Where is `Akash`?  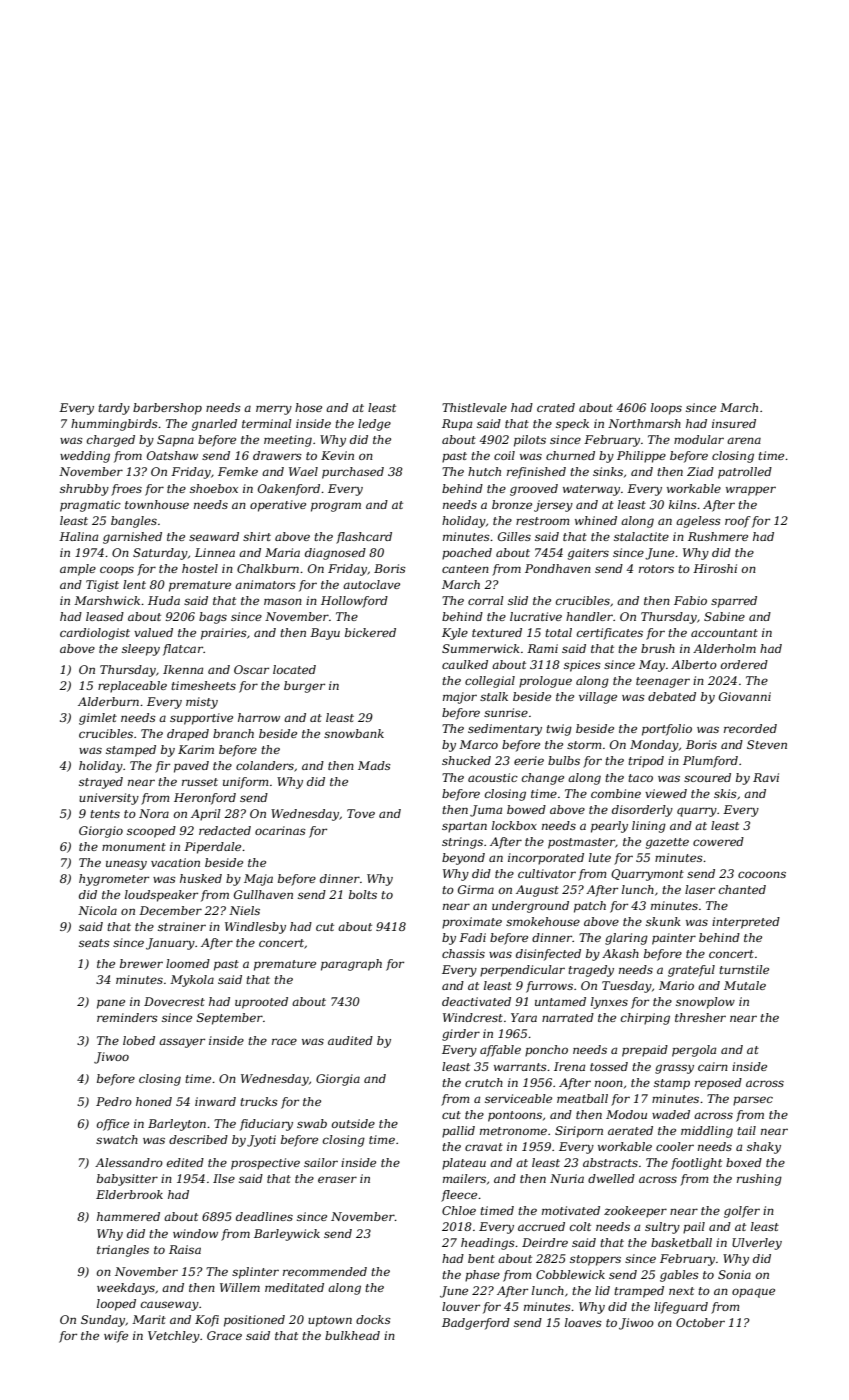 Akash is located at coordinates (620, 953).
